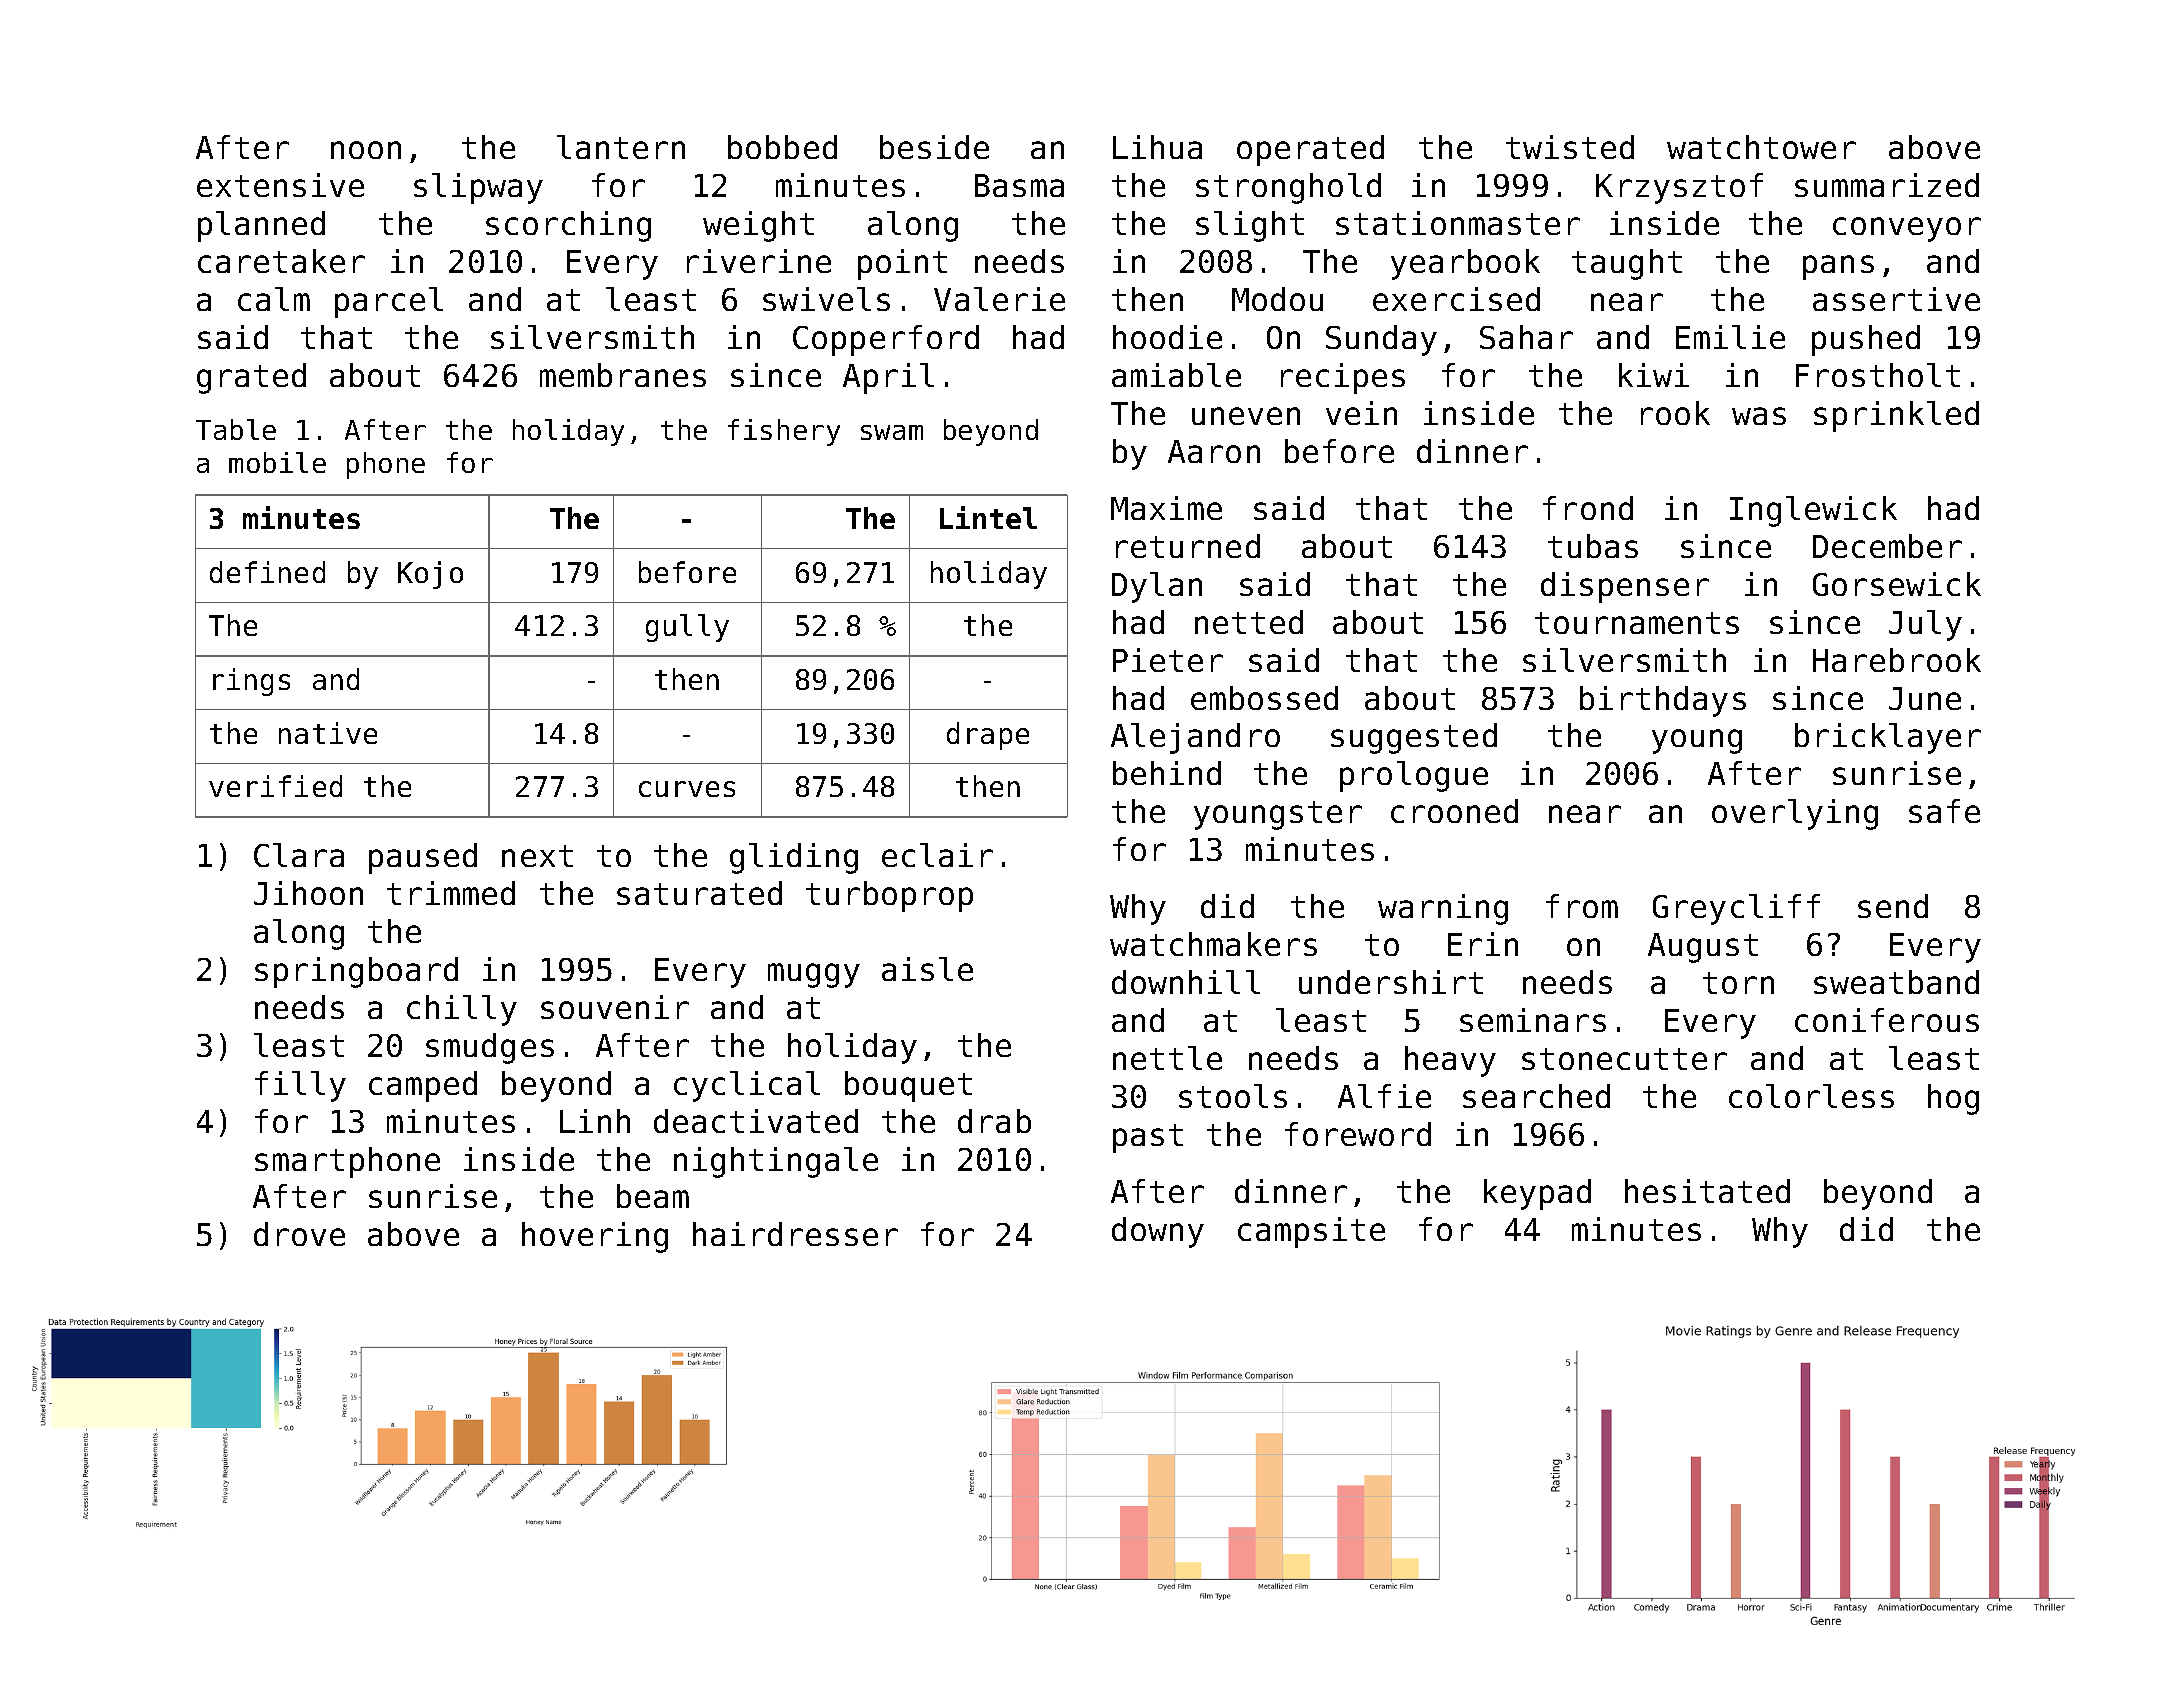  What do you see at coordinates (277, 462) in the document?
I see `mobile` at bounding box center [277, 462].
